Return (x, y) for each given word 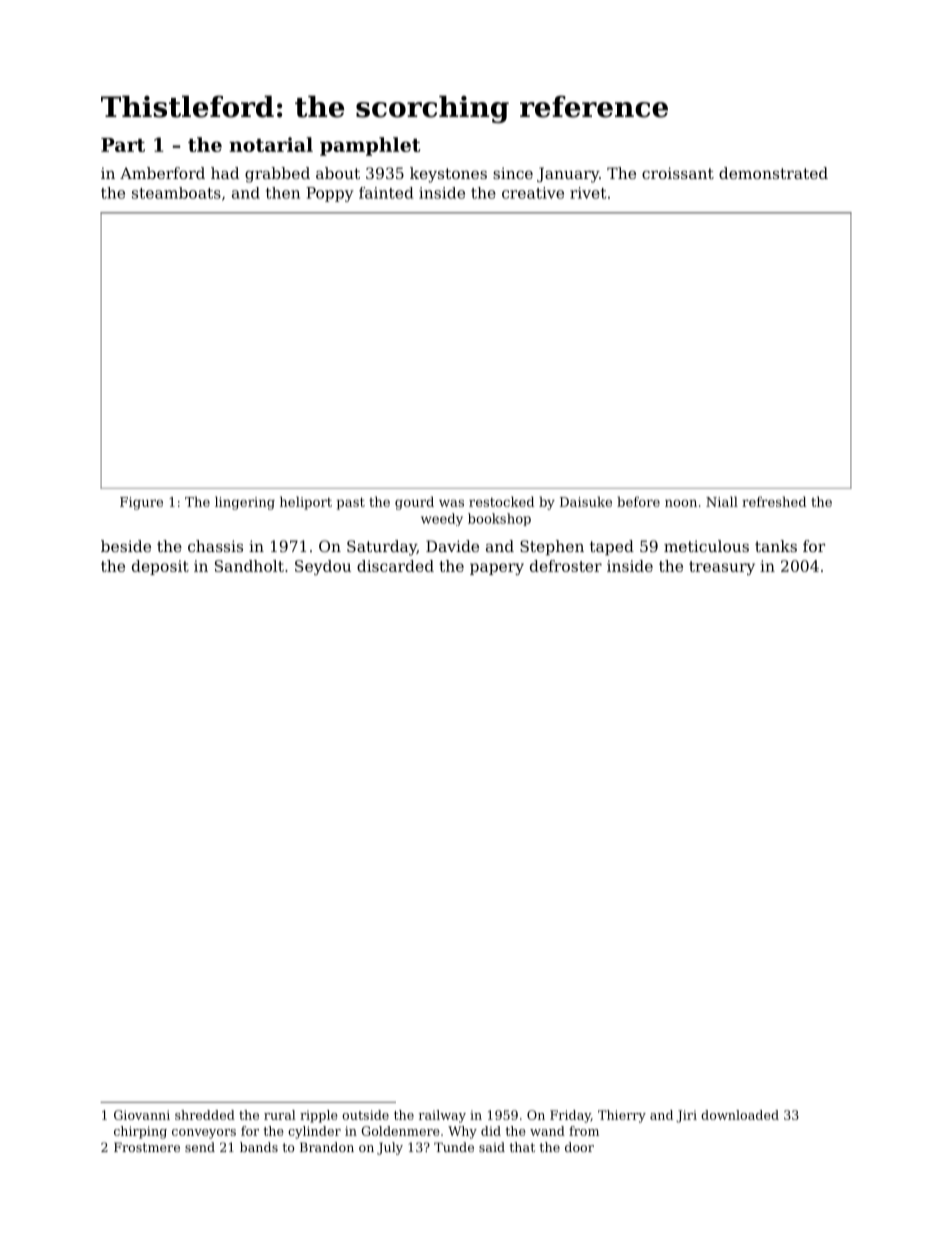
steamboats (176, 193)
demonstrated (773, 173)
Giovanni (142, 1115)
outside (365, 1115)
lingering (245, 503)
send (200, 1147)
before (638, 501)
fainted (386, 193)
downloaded (740, 1115)
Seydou (323, 567)
